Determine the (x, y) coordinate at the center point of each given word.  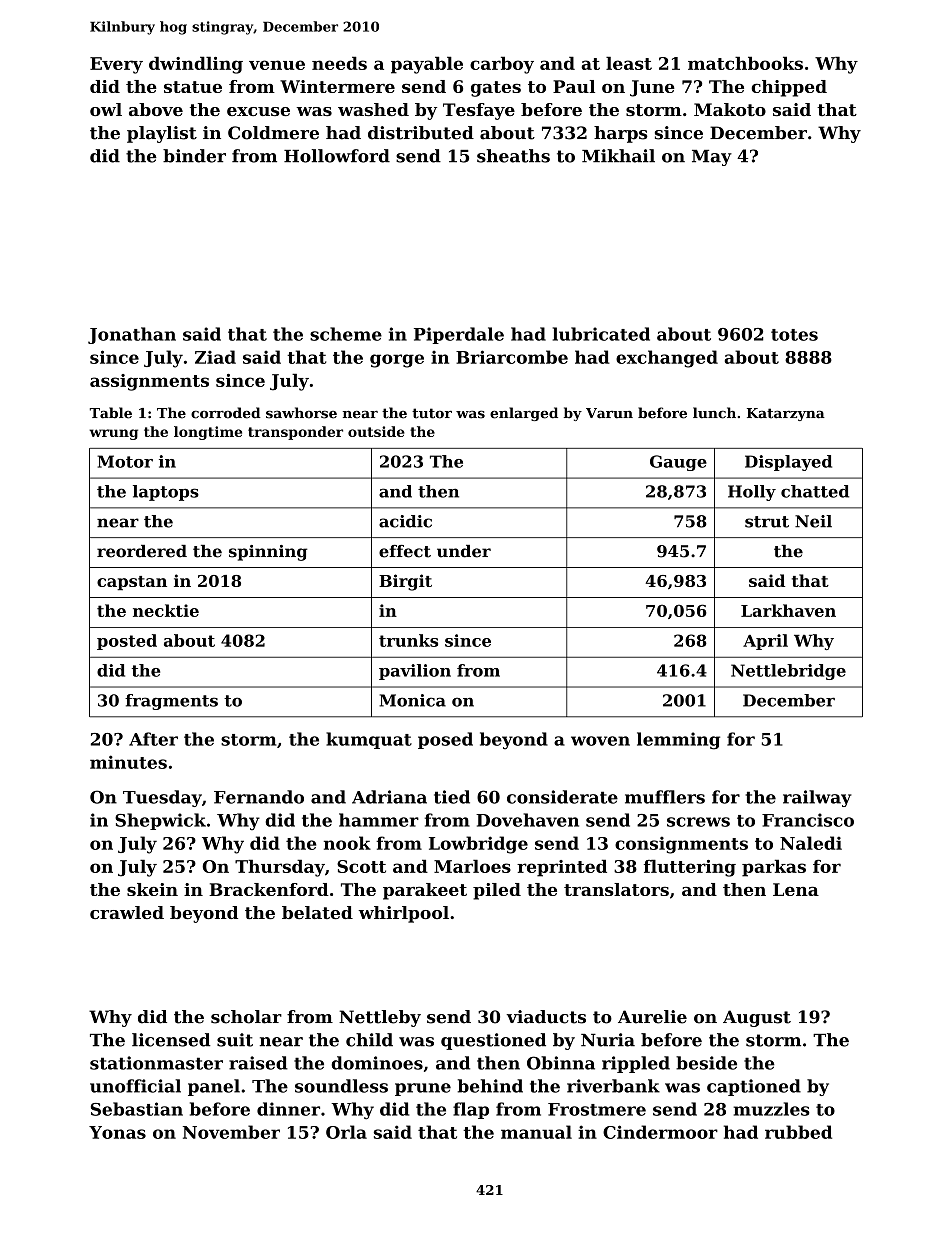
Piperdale (459, 335)
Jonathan (132, 335)
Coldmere (273, 133)
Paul (574, 86)
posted (127, 642)
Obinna (561, 1063)
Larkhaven (788, 610)
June (652, 88)
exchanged (667, 359)
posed (445, 740)
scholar (246, 1017)
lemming (678, 741)
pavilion (415, 672)
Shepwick (160, 821)
